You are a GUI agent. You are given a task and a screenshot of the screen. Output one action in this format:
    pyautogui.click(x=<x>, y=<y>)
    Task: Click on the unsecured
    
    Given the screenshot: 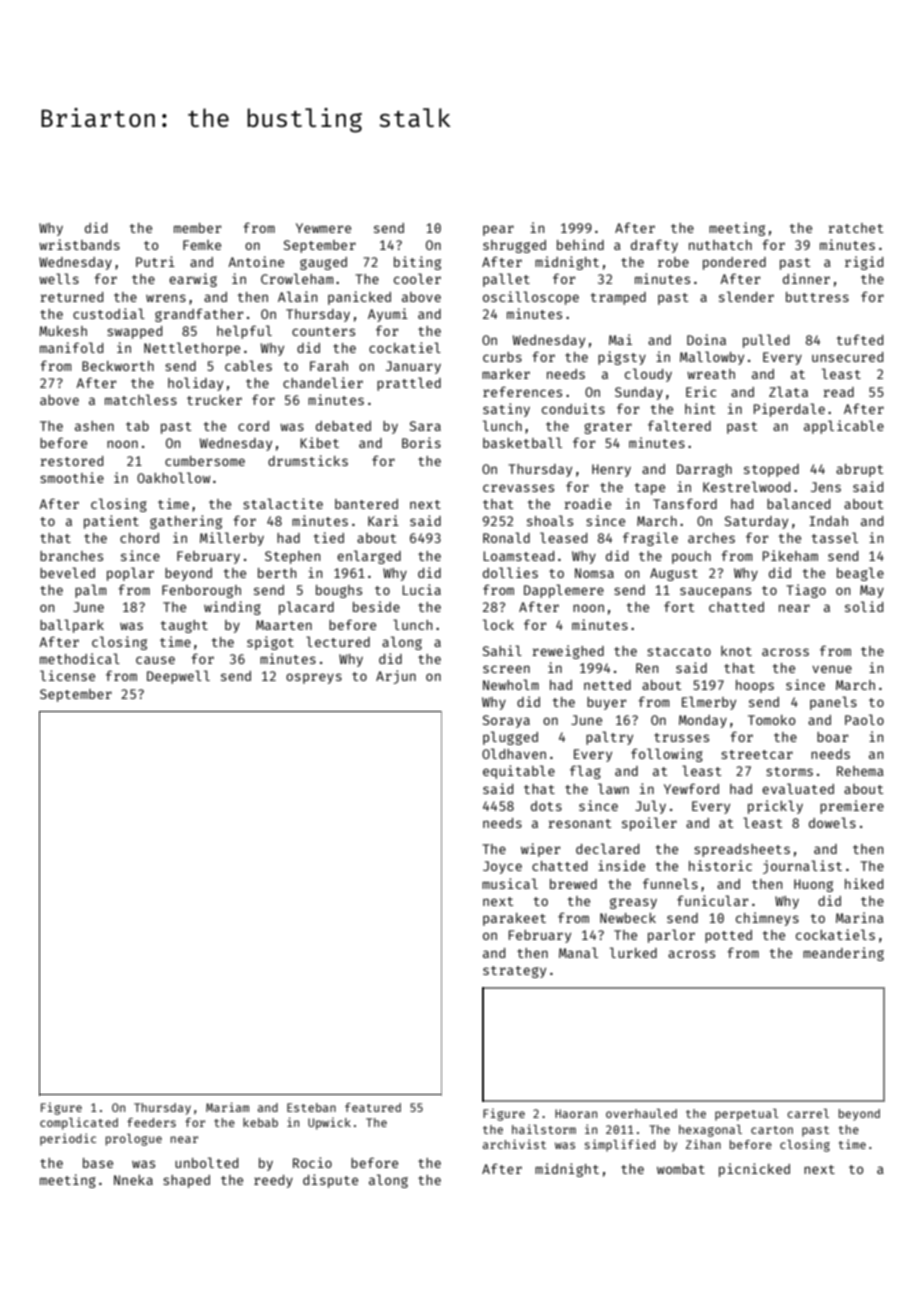 What is the action you would take?
    pyautogui.click(x=847, y=357)
